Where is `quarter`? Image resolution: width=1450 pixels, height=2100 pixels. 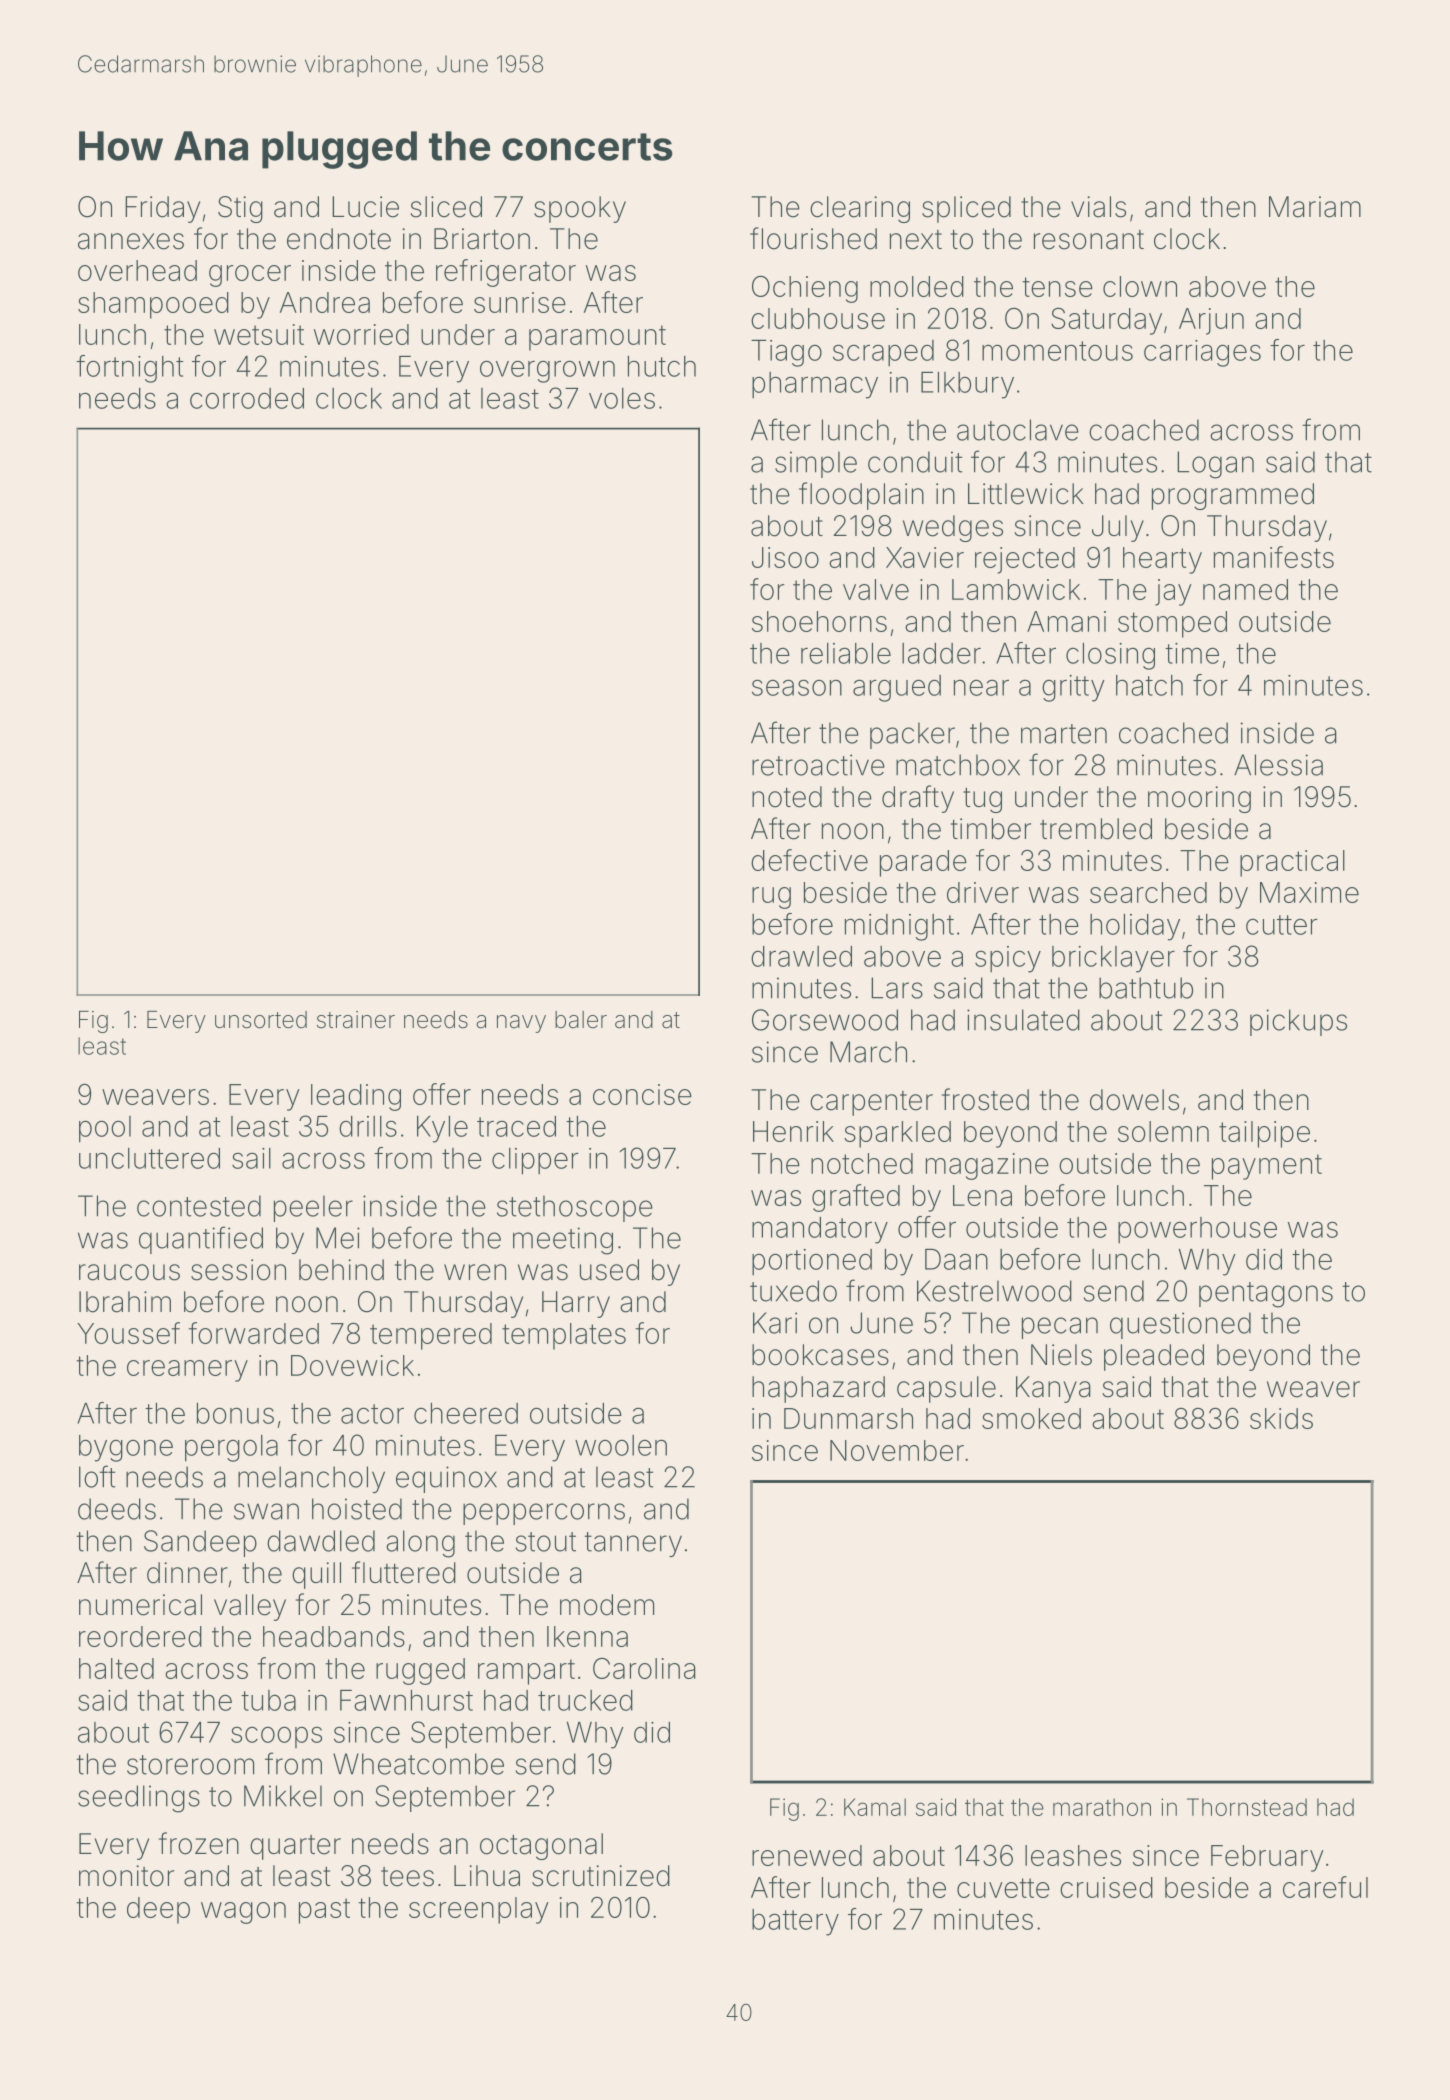
quarter is located at coordinates (295, 1847).
